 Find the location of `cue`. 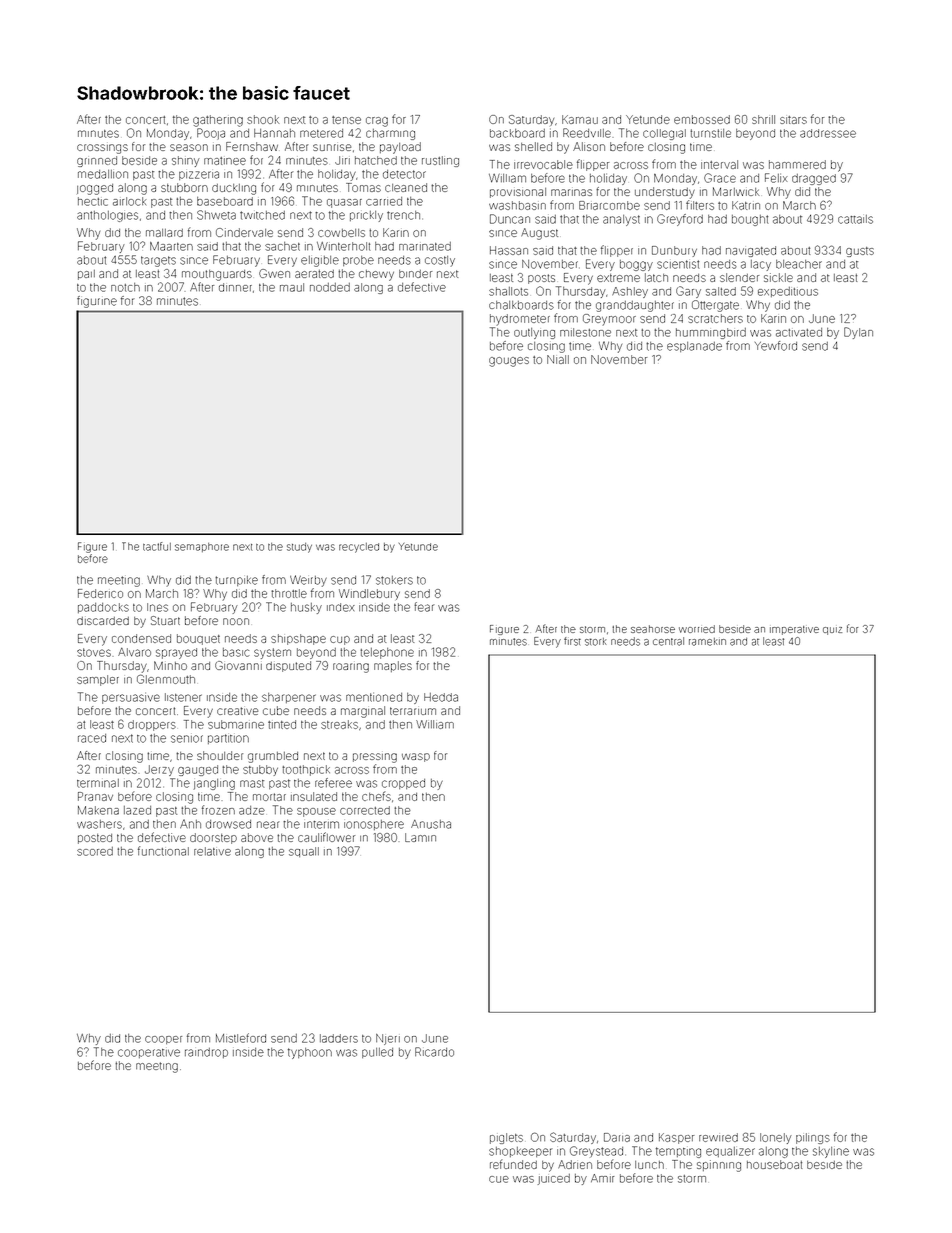

cue is located at coordinates (499, 1179).
